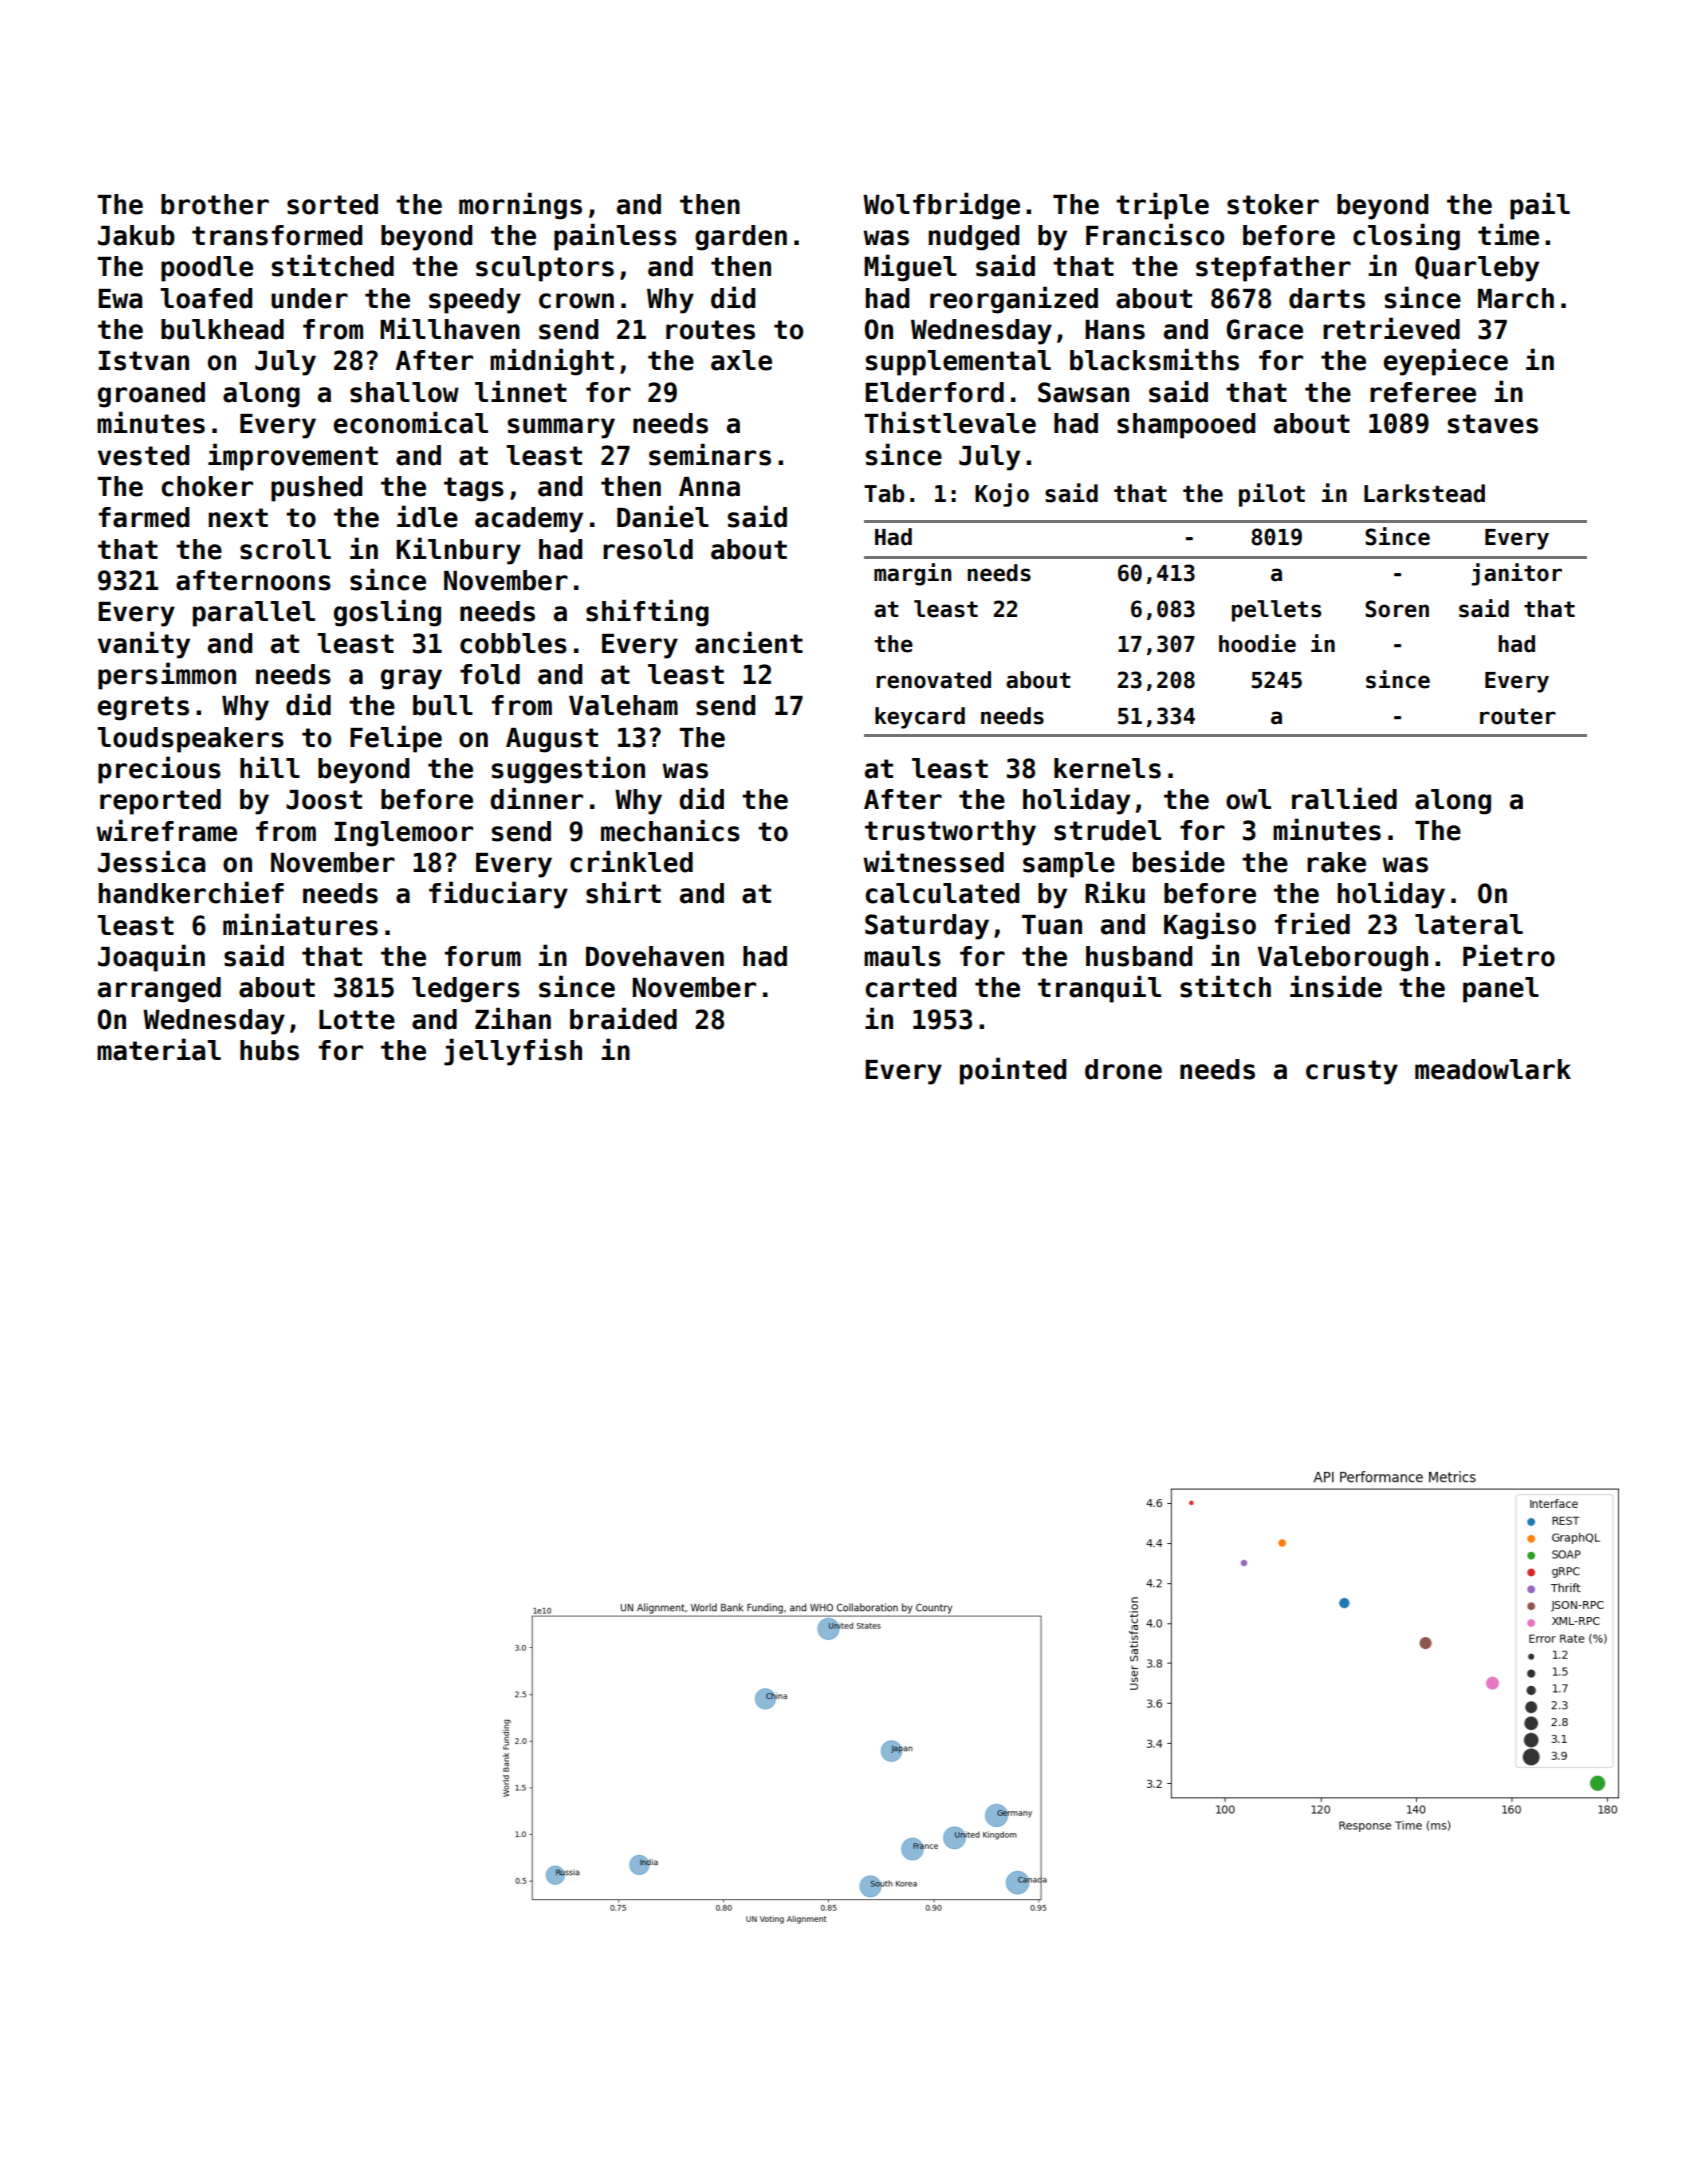  What do you see at coordinates (1099, 989) in the image?
I see `tranquil` at bounding box center [1099, 989].
